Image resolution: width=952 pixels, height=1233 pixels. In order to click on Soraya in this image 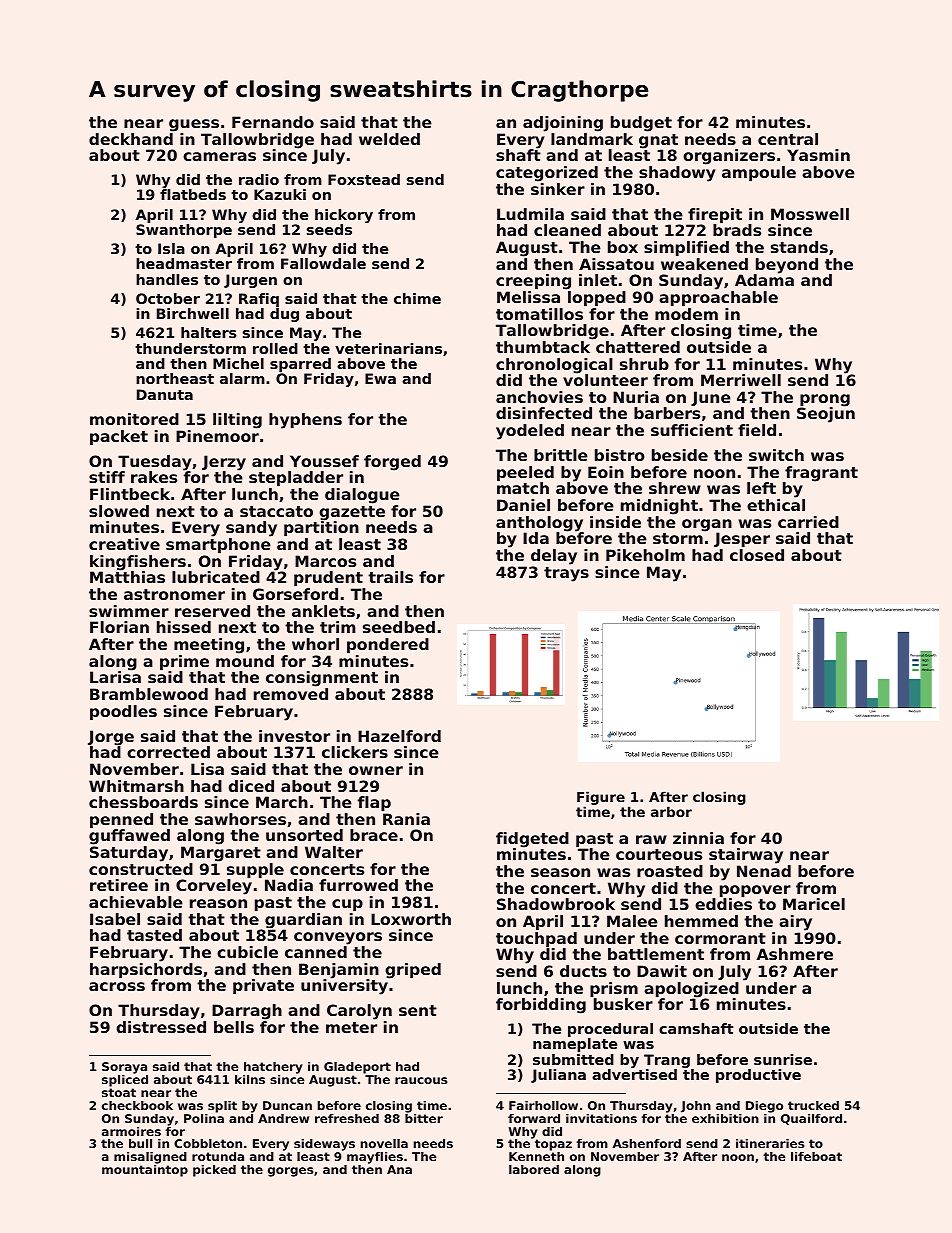, I will do `click(124, 1068)`.
